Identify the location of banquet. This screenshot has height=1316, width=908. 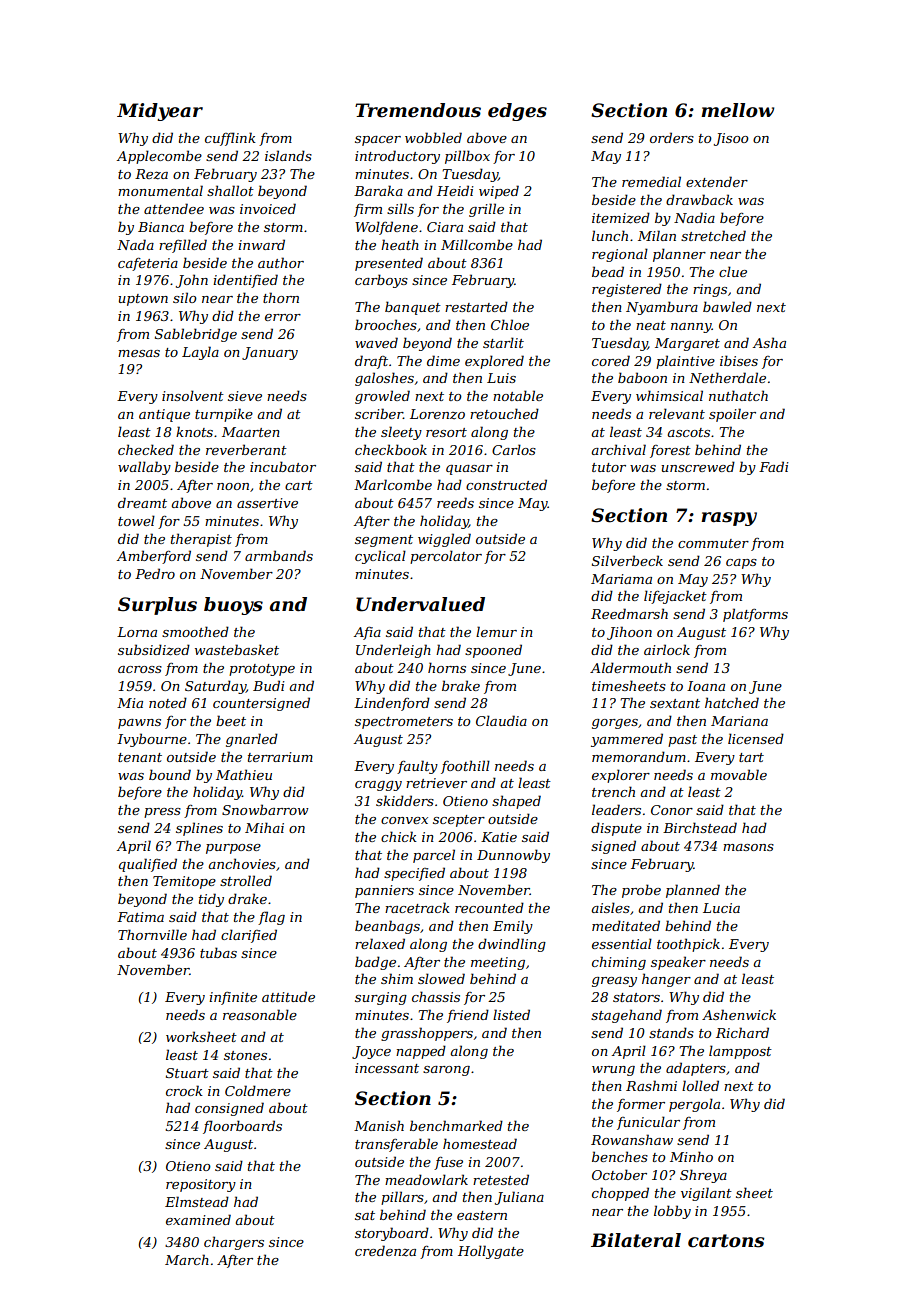
(413, 308).
